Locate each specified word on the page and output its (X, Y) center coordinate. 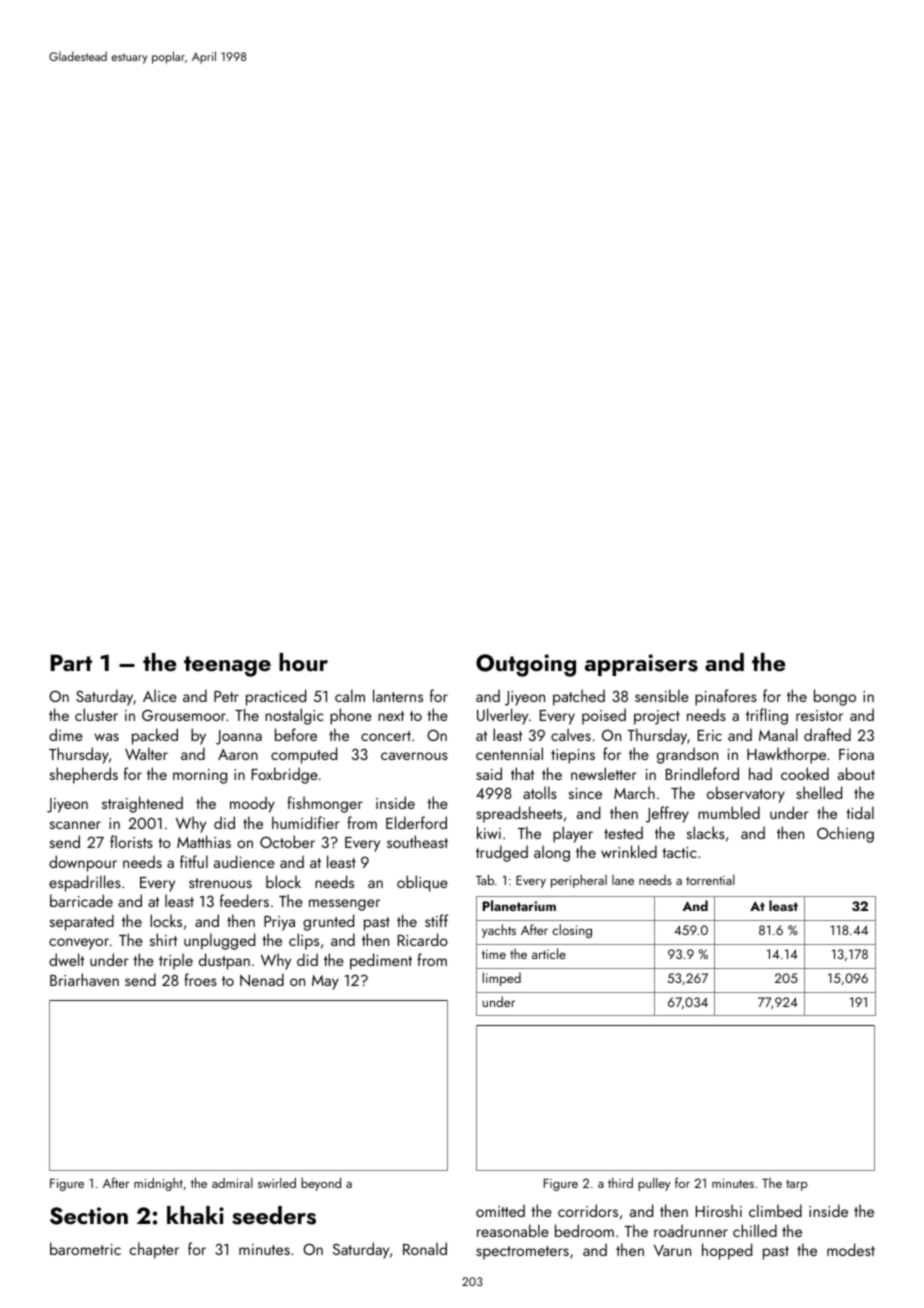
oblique (422, 883)
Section (89, 1216)
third (620, 1182)
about (856, 773)
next (391, 716)
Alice (160, 695)
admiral (232, 1183)
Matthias (204, 841)
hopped (727, 1251)
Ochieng (845, 834)
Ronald (425, 1248)
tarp (797, 1185)
